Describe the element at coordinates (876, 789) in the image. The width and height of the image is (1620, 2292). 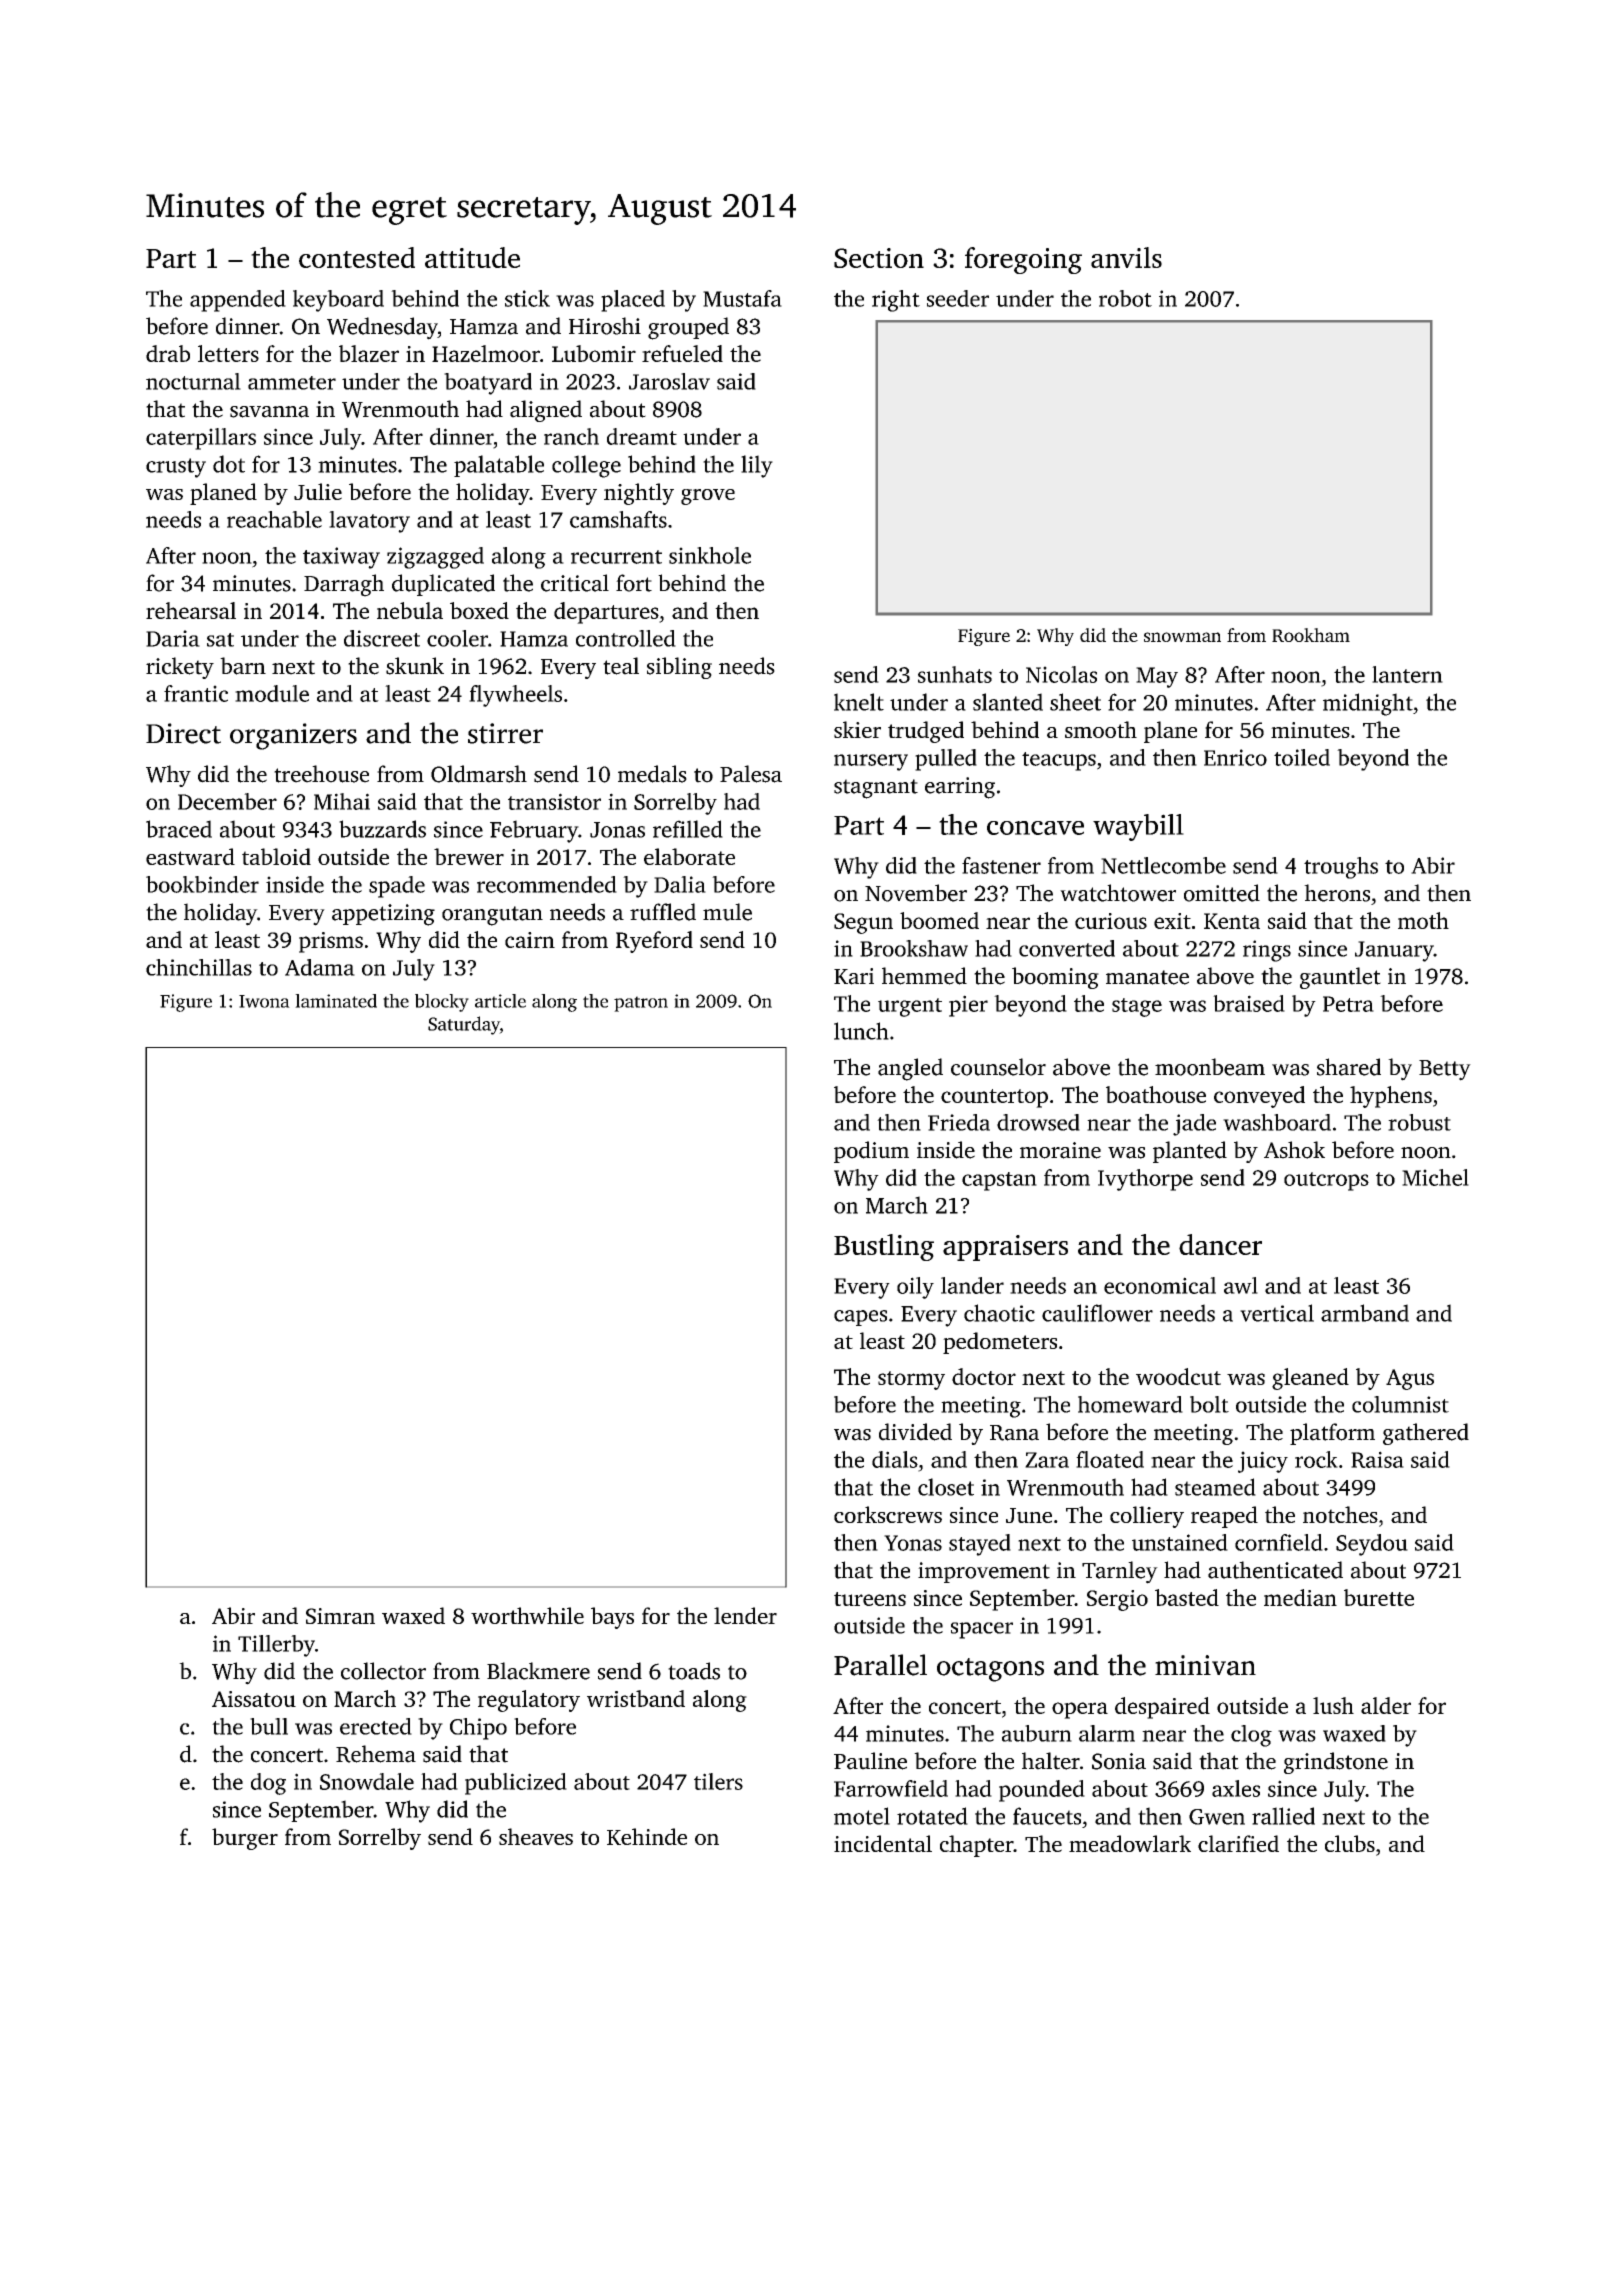
I see `stagnant` at that location.
